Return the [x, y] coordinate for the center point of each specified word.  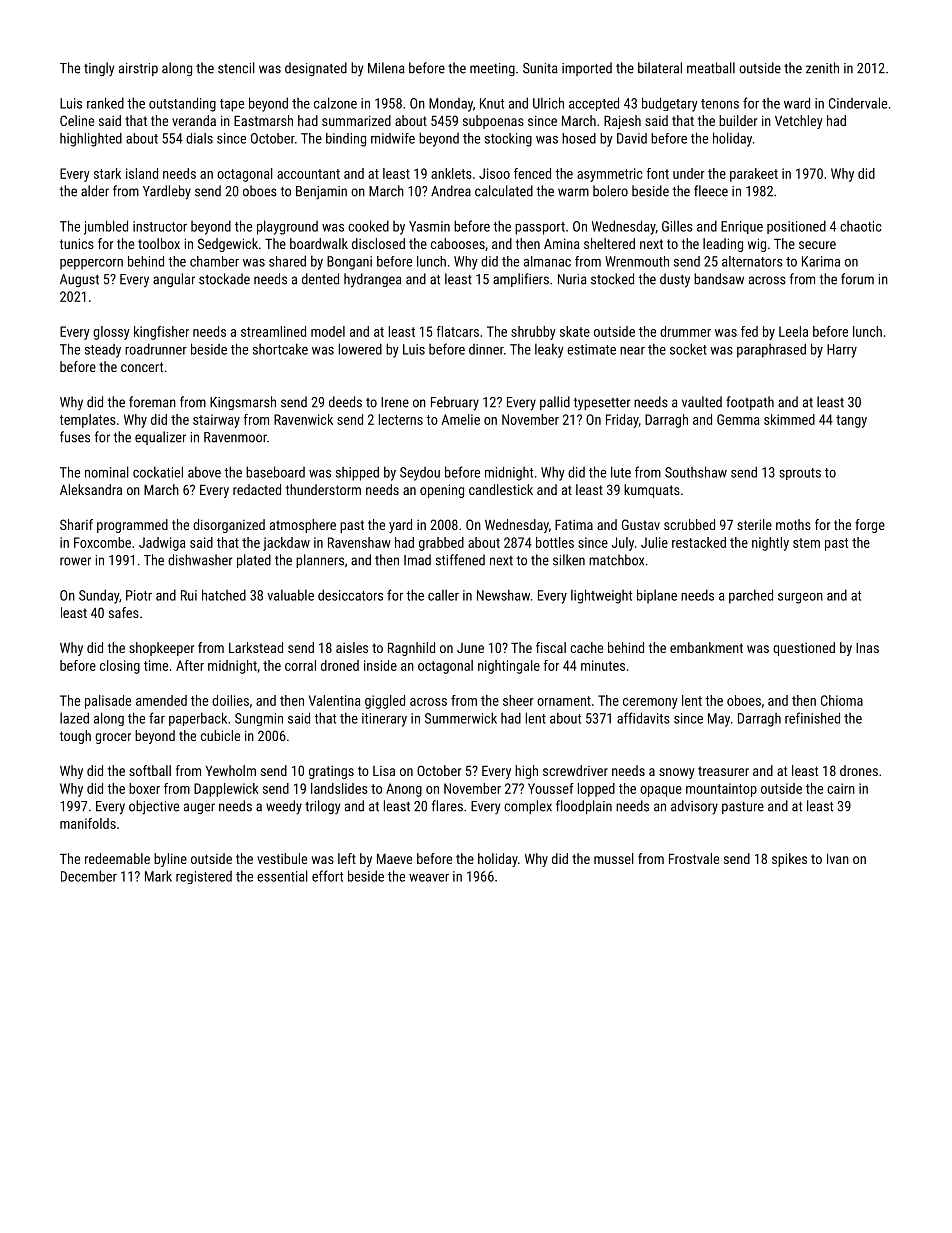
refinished [812, 718]
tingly [99, 69]
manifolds [88, 823]
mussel [614, 858]
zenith [822, 68]
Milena [386, 68]
